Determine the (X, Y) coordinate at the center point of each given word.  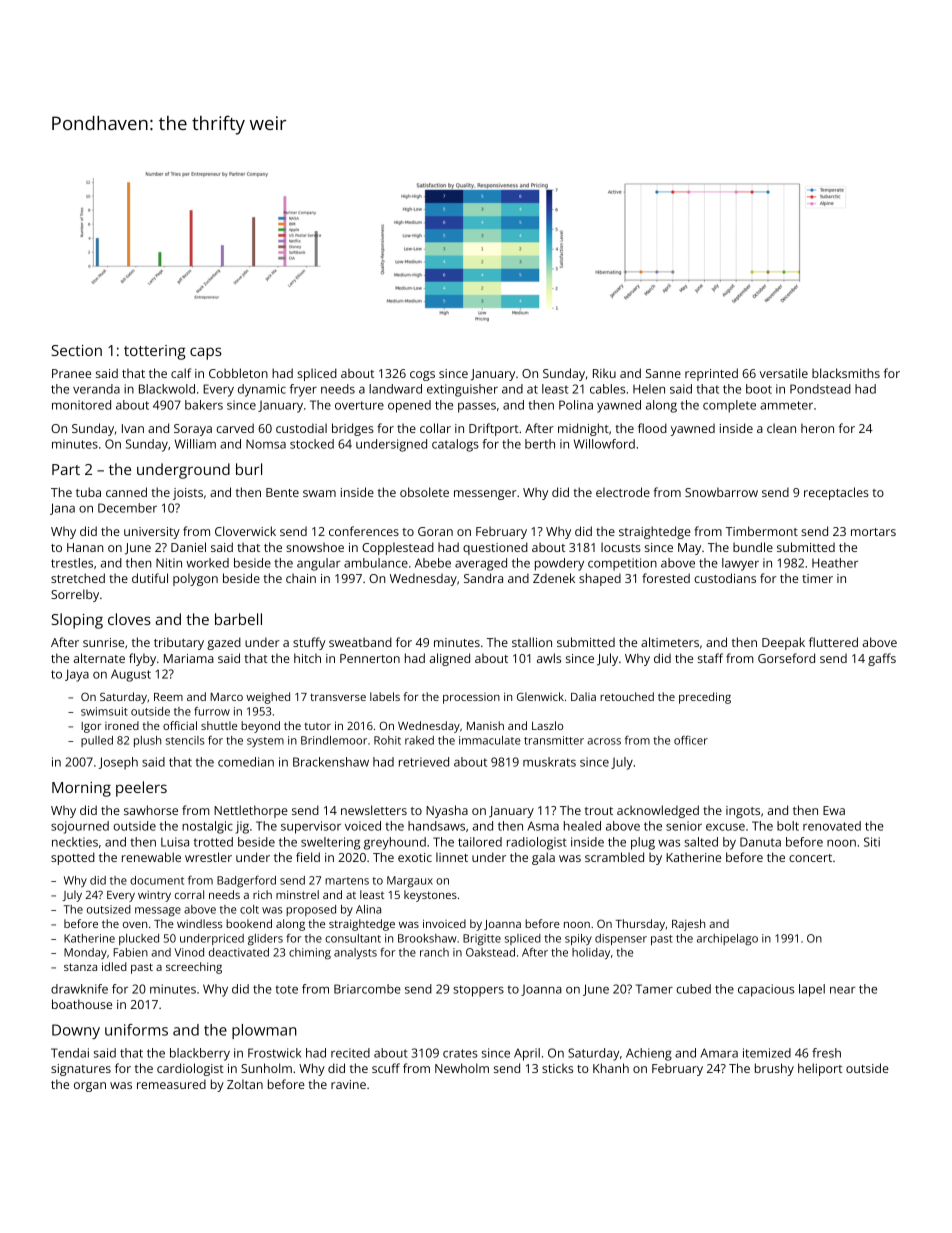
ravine (348, 1084)
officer (691, 740)
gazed (224, 643)
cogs (422, 376)
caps (206, 353)
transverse (338, 697)
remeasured (171, 1084)
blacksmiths (846, 373)
